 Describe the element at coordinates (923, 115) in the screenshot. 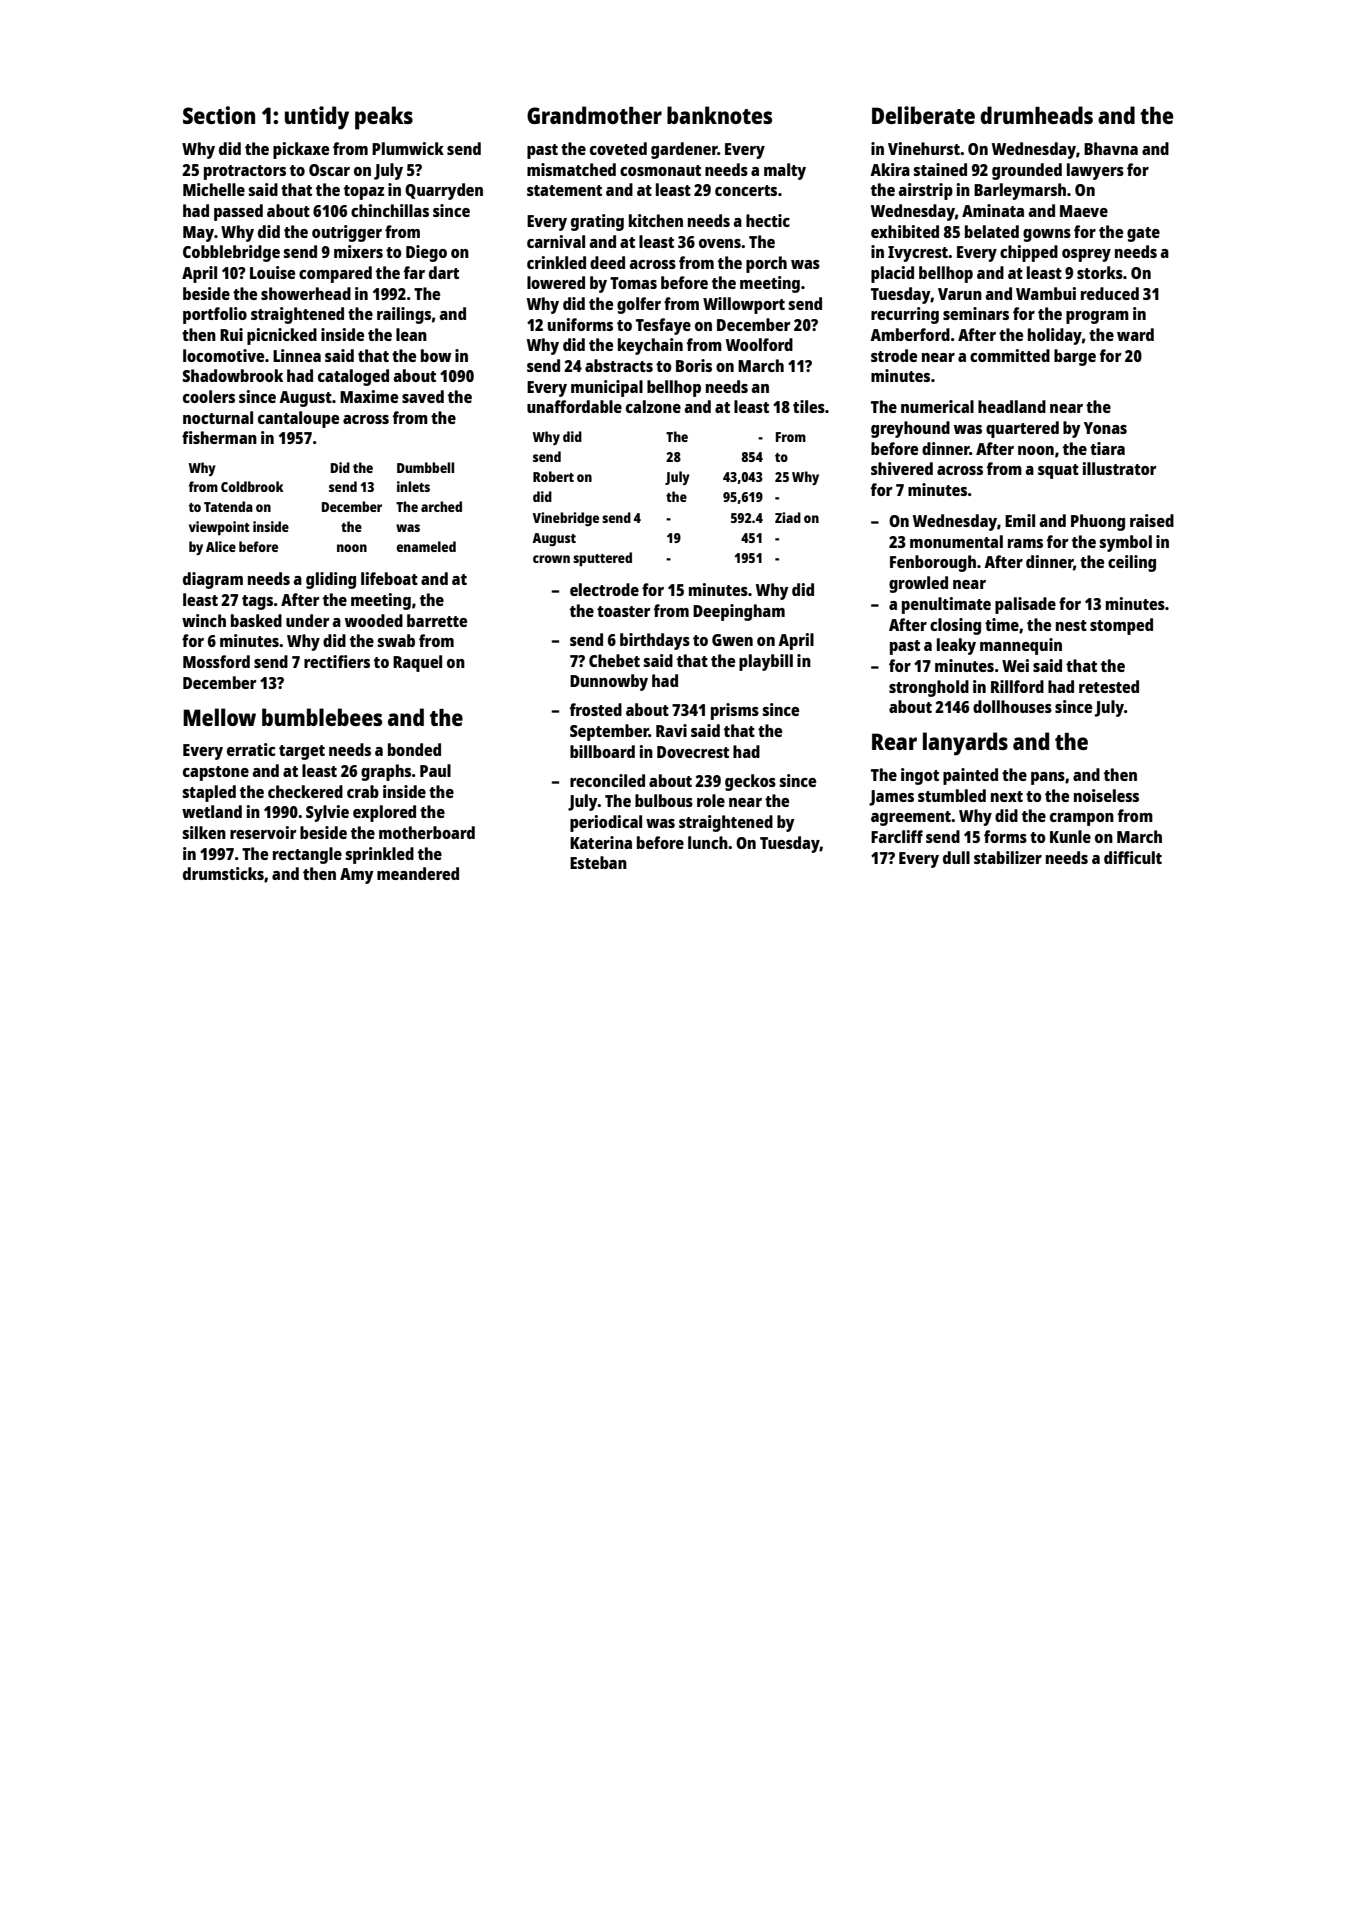

I see `Deliberate` at that location.
